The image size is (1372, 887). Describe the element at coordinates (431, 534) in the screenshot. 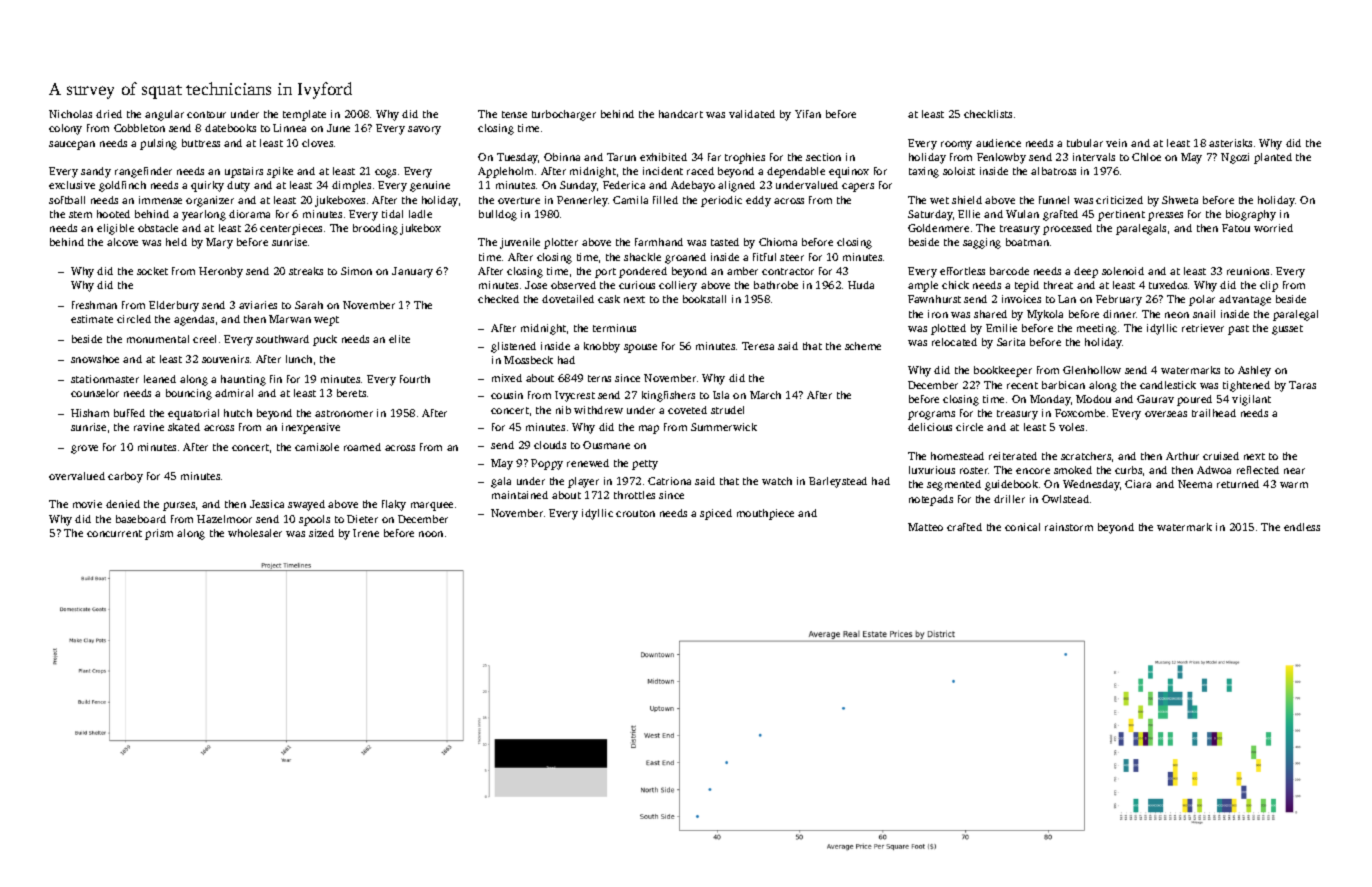

I see `noon` at that location.
